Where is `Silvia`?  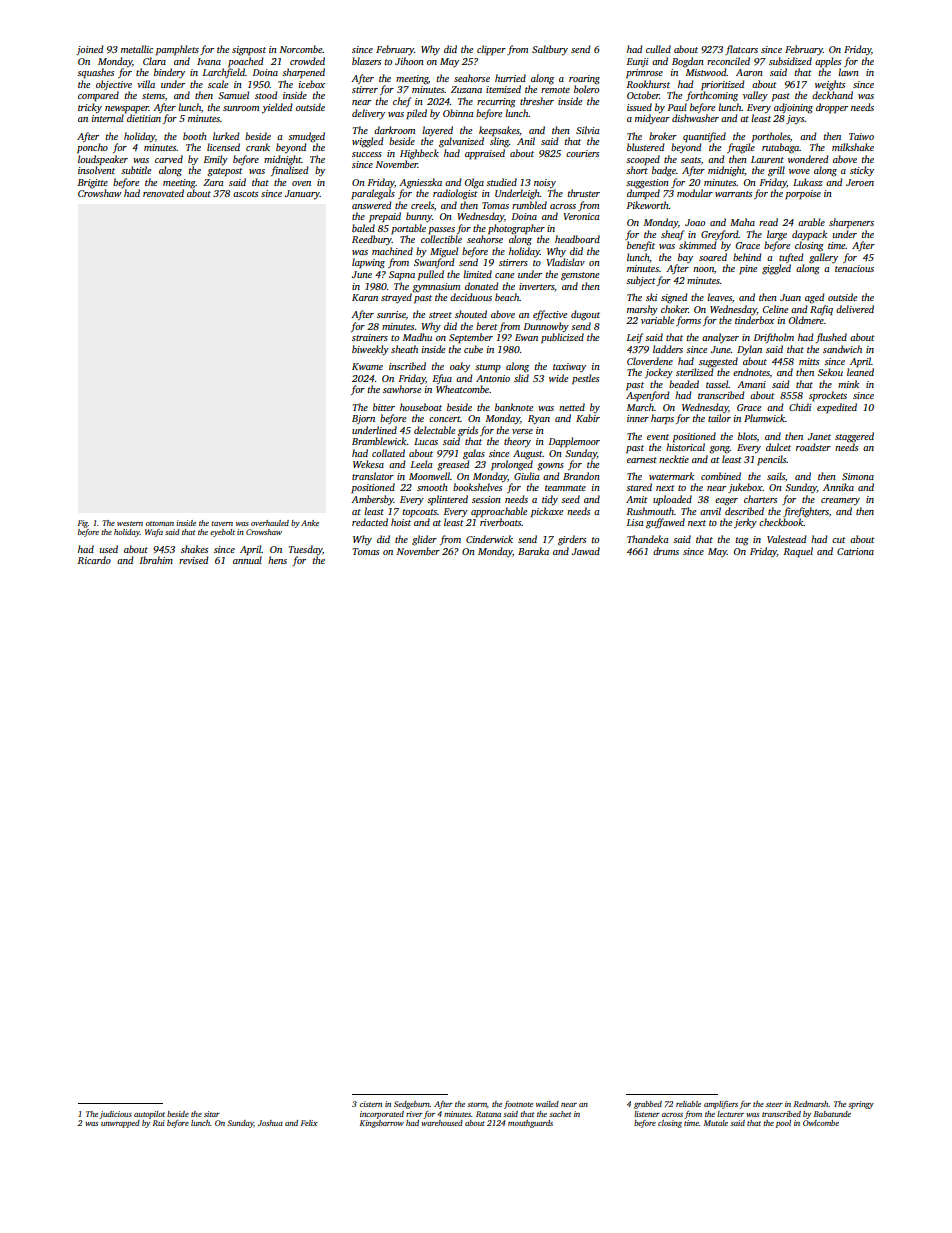 Silvia is located at coordinates (587, 130).
